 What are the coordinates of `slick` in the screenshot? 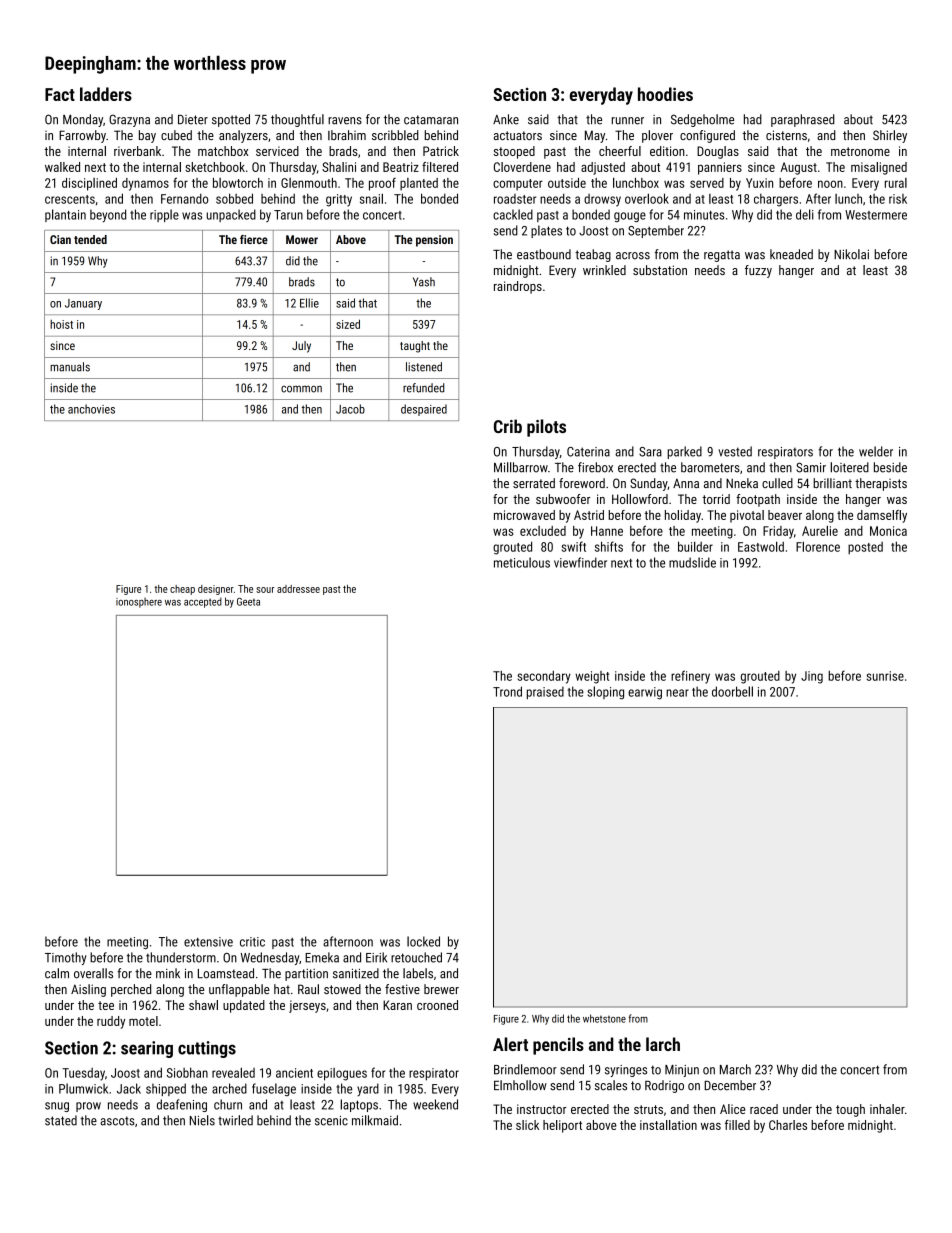 It's located at (527, 1125).
